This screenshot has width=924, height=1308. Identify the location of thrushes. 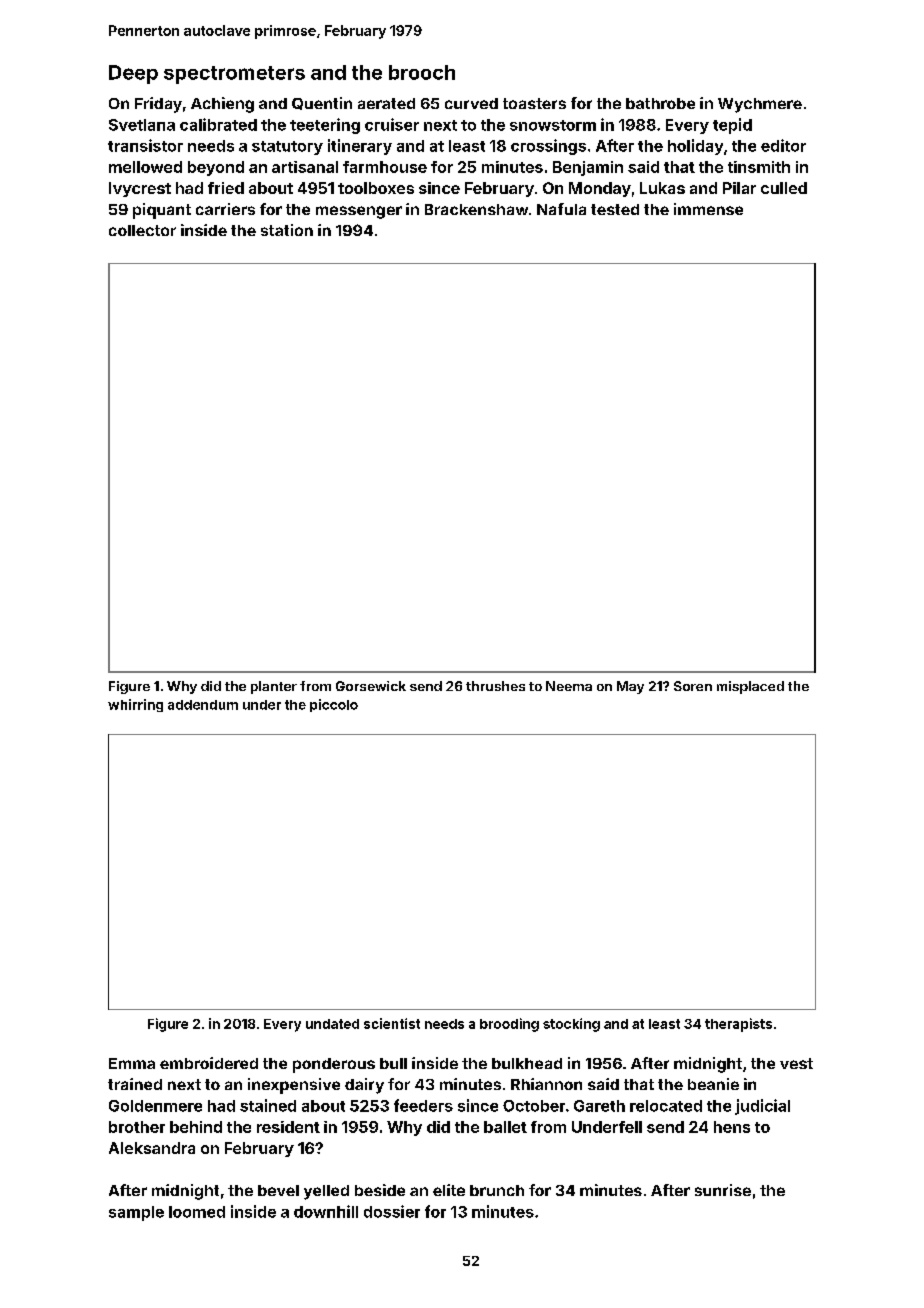
(495, 686).
